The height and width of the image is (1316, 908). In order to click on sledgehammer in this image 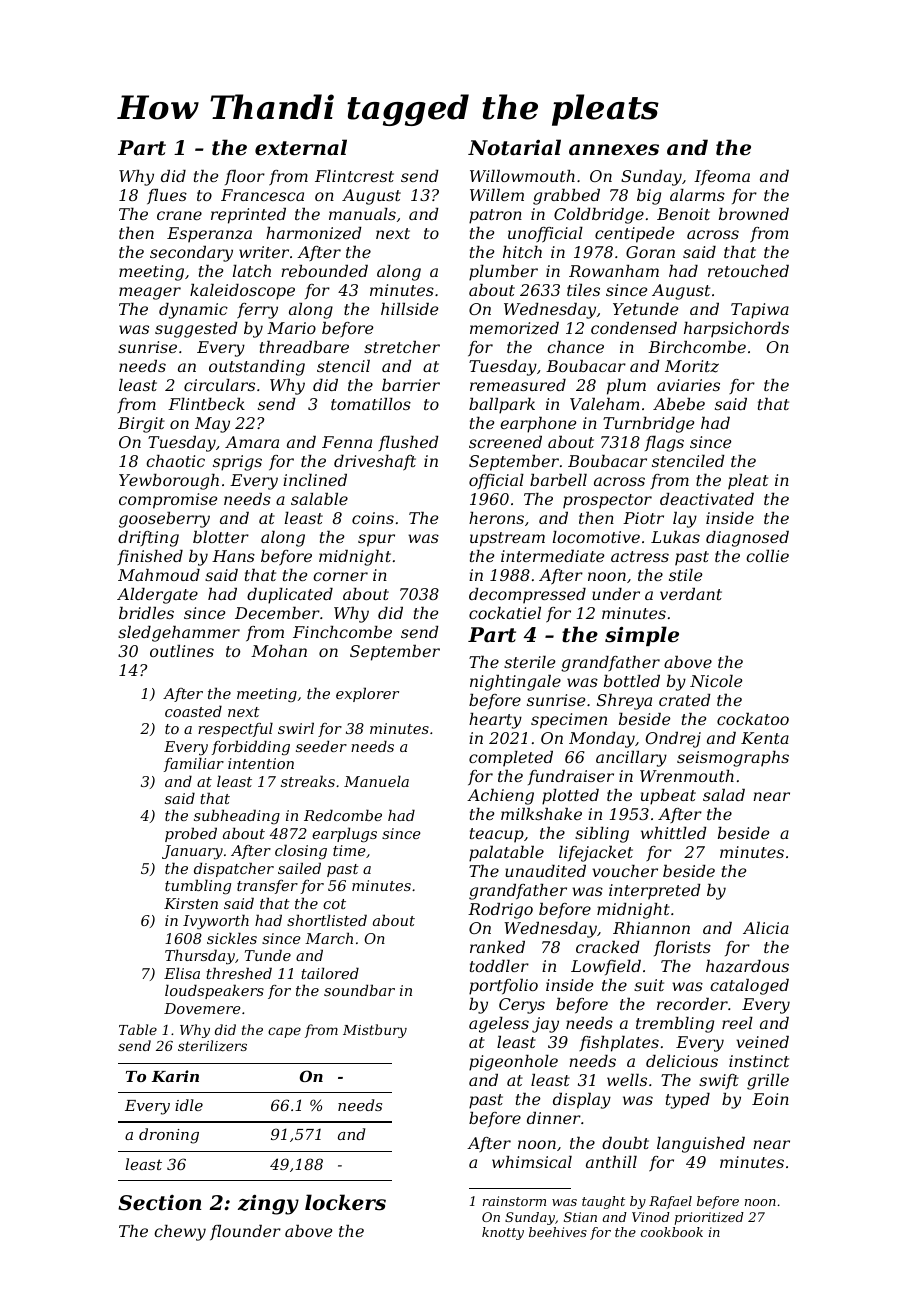, I will do `click(179, 634)`.
